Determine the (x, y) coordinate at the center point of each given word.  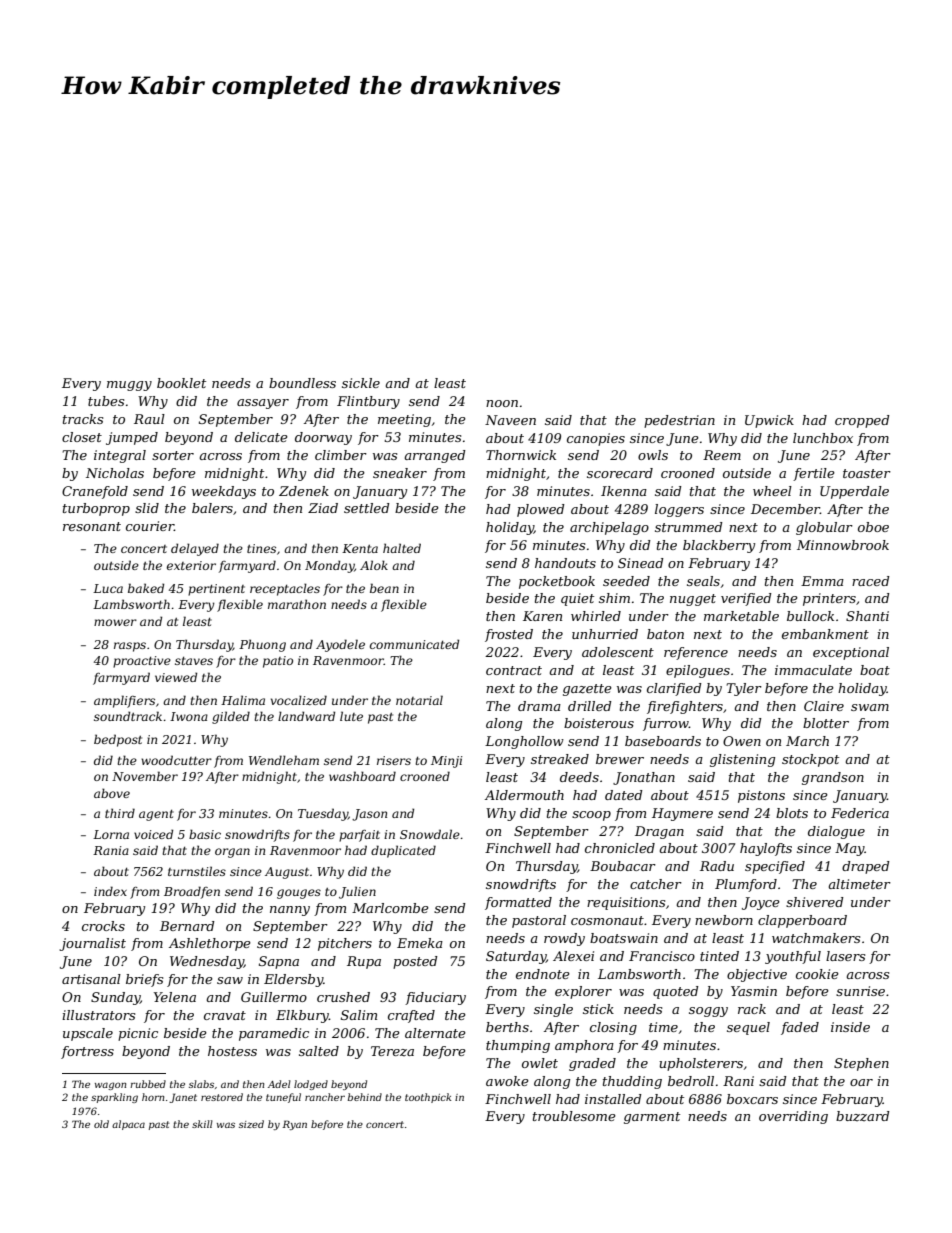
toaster (867, 473)
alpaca (128, 1125)
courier (150, 526)
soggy (708, 1012)
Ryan (294, 1125)
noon (502, 403)
